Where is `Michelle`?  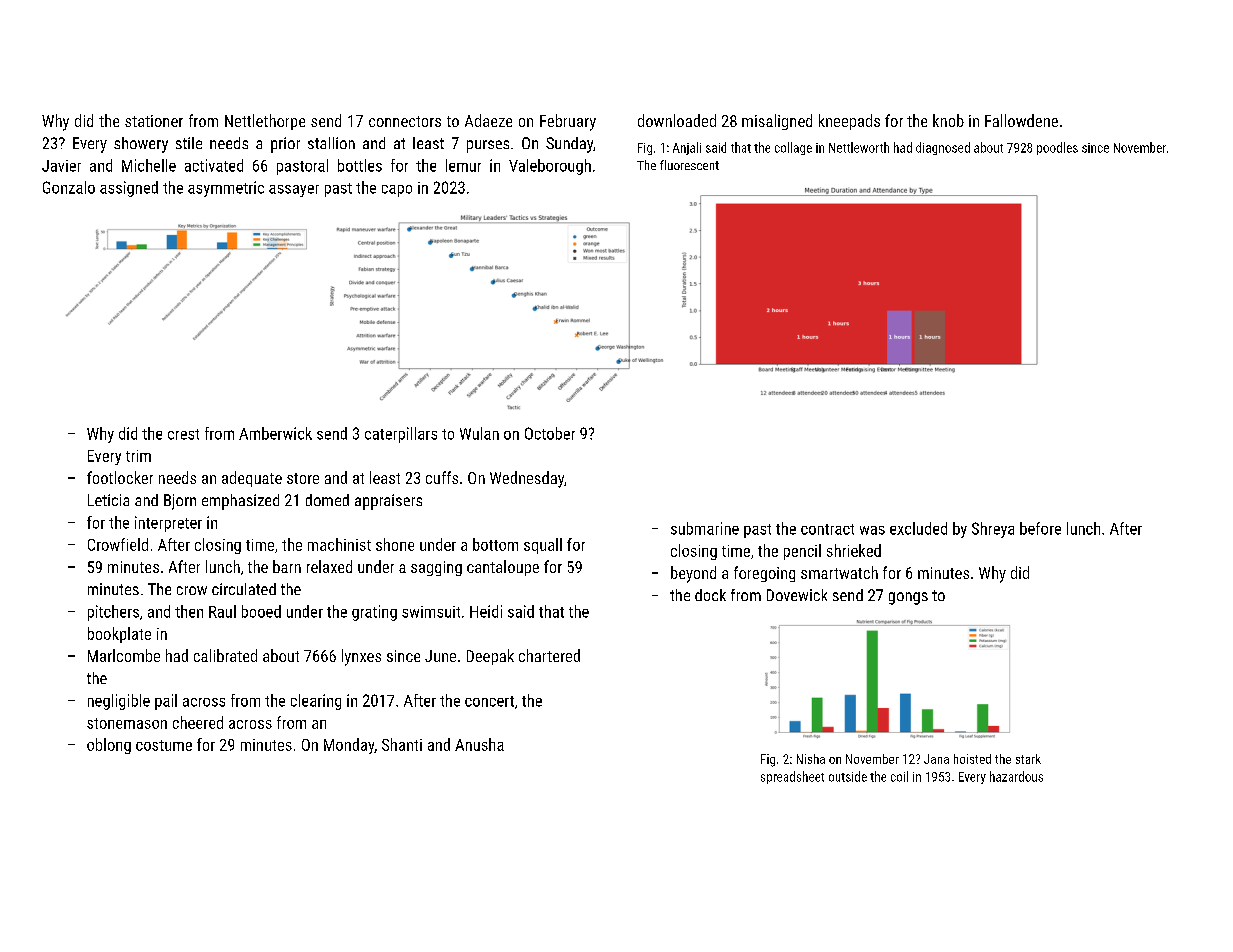 Michelle is located at coordinates (149, 165).
